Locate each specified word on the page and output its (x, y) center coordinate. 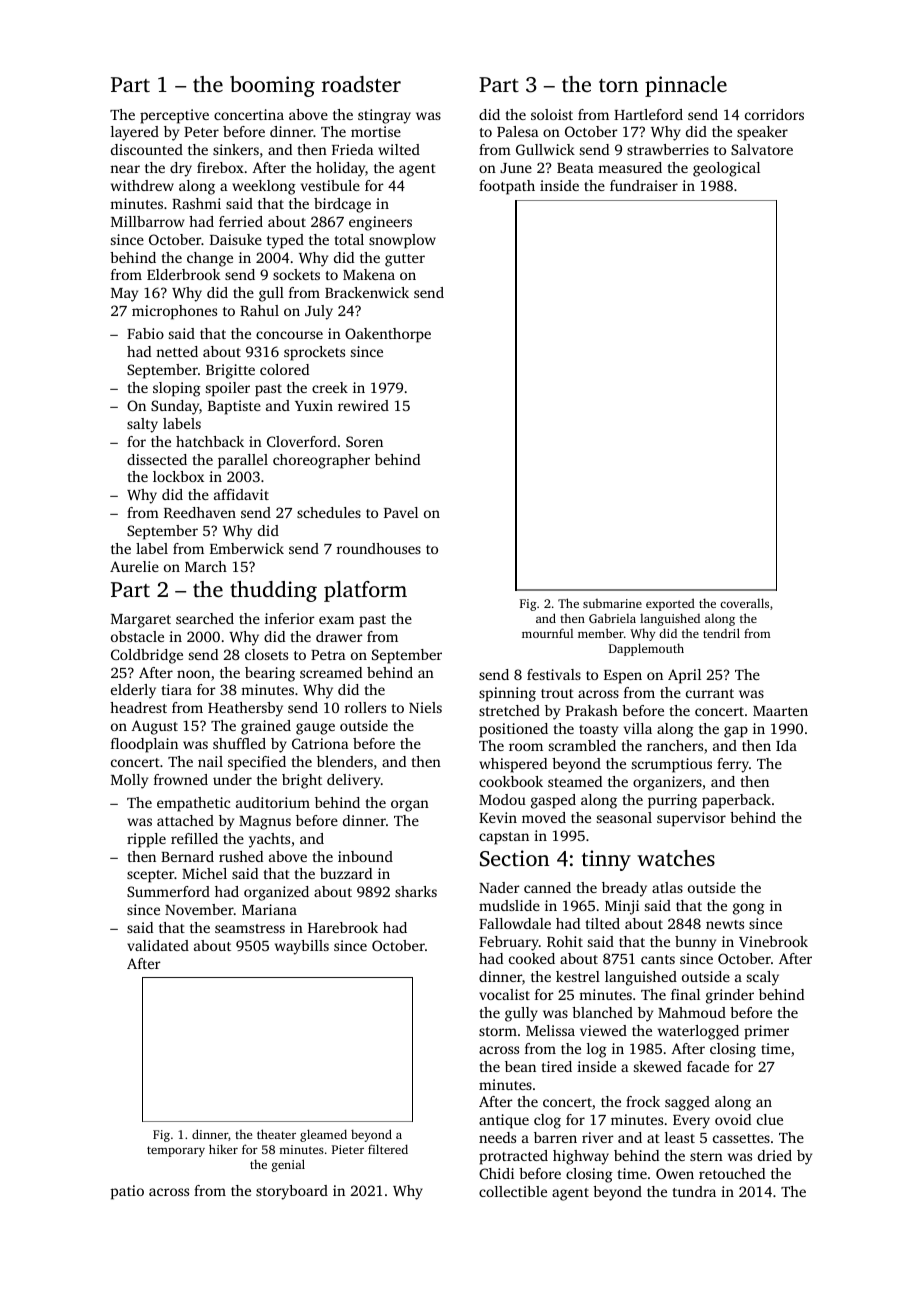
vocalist (504, 994)
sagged (687, 1103)
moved (544, 817)
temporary (176, 1151)
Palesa (518, 131)
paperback (736, 801)
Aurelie (134, 566)
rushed (241, 856)
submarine (612, 603)
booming (272, 86)
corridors (774, 114)
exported (670, 604)
